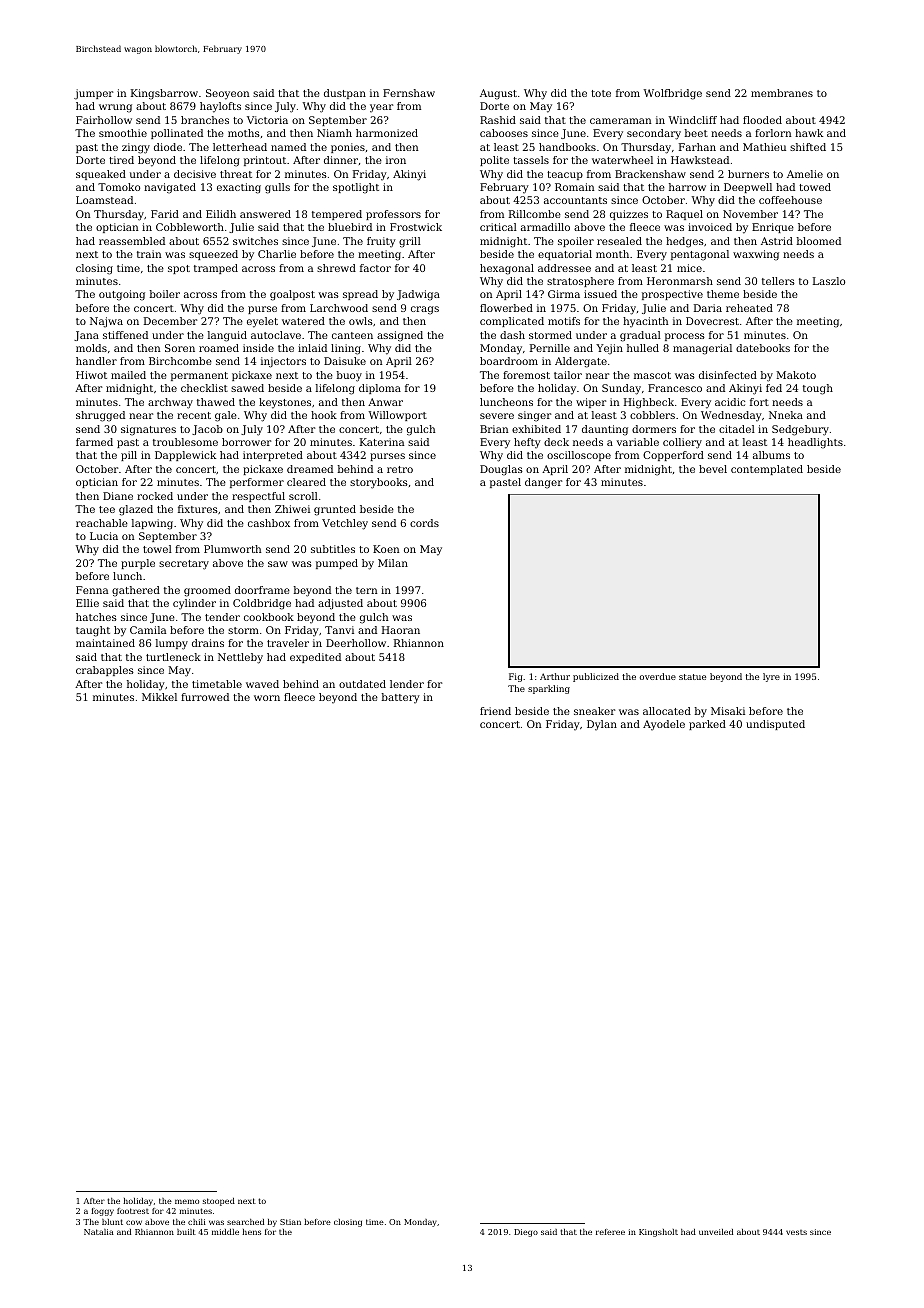  Describe the element at coordinates (186, 1232) in the screenshot. I see `built` at that location.
